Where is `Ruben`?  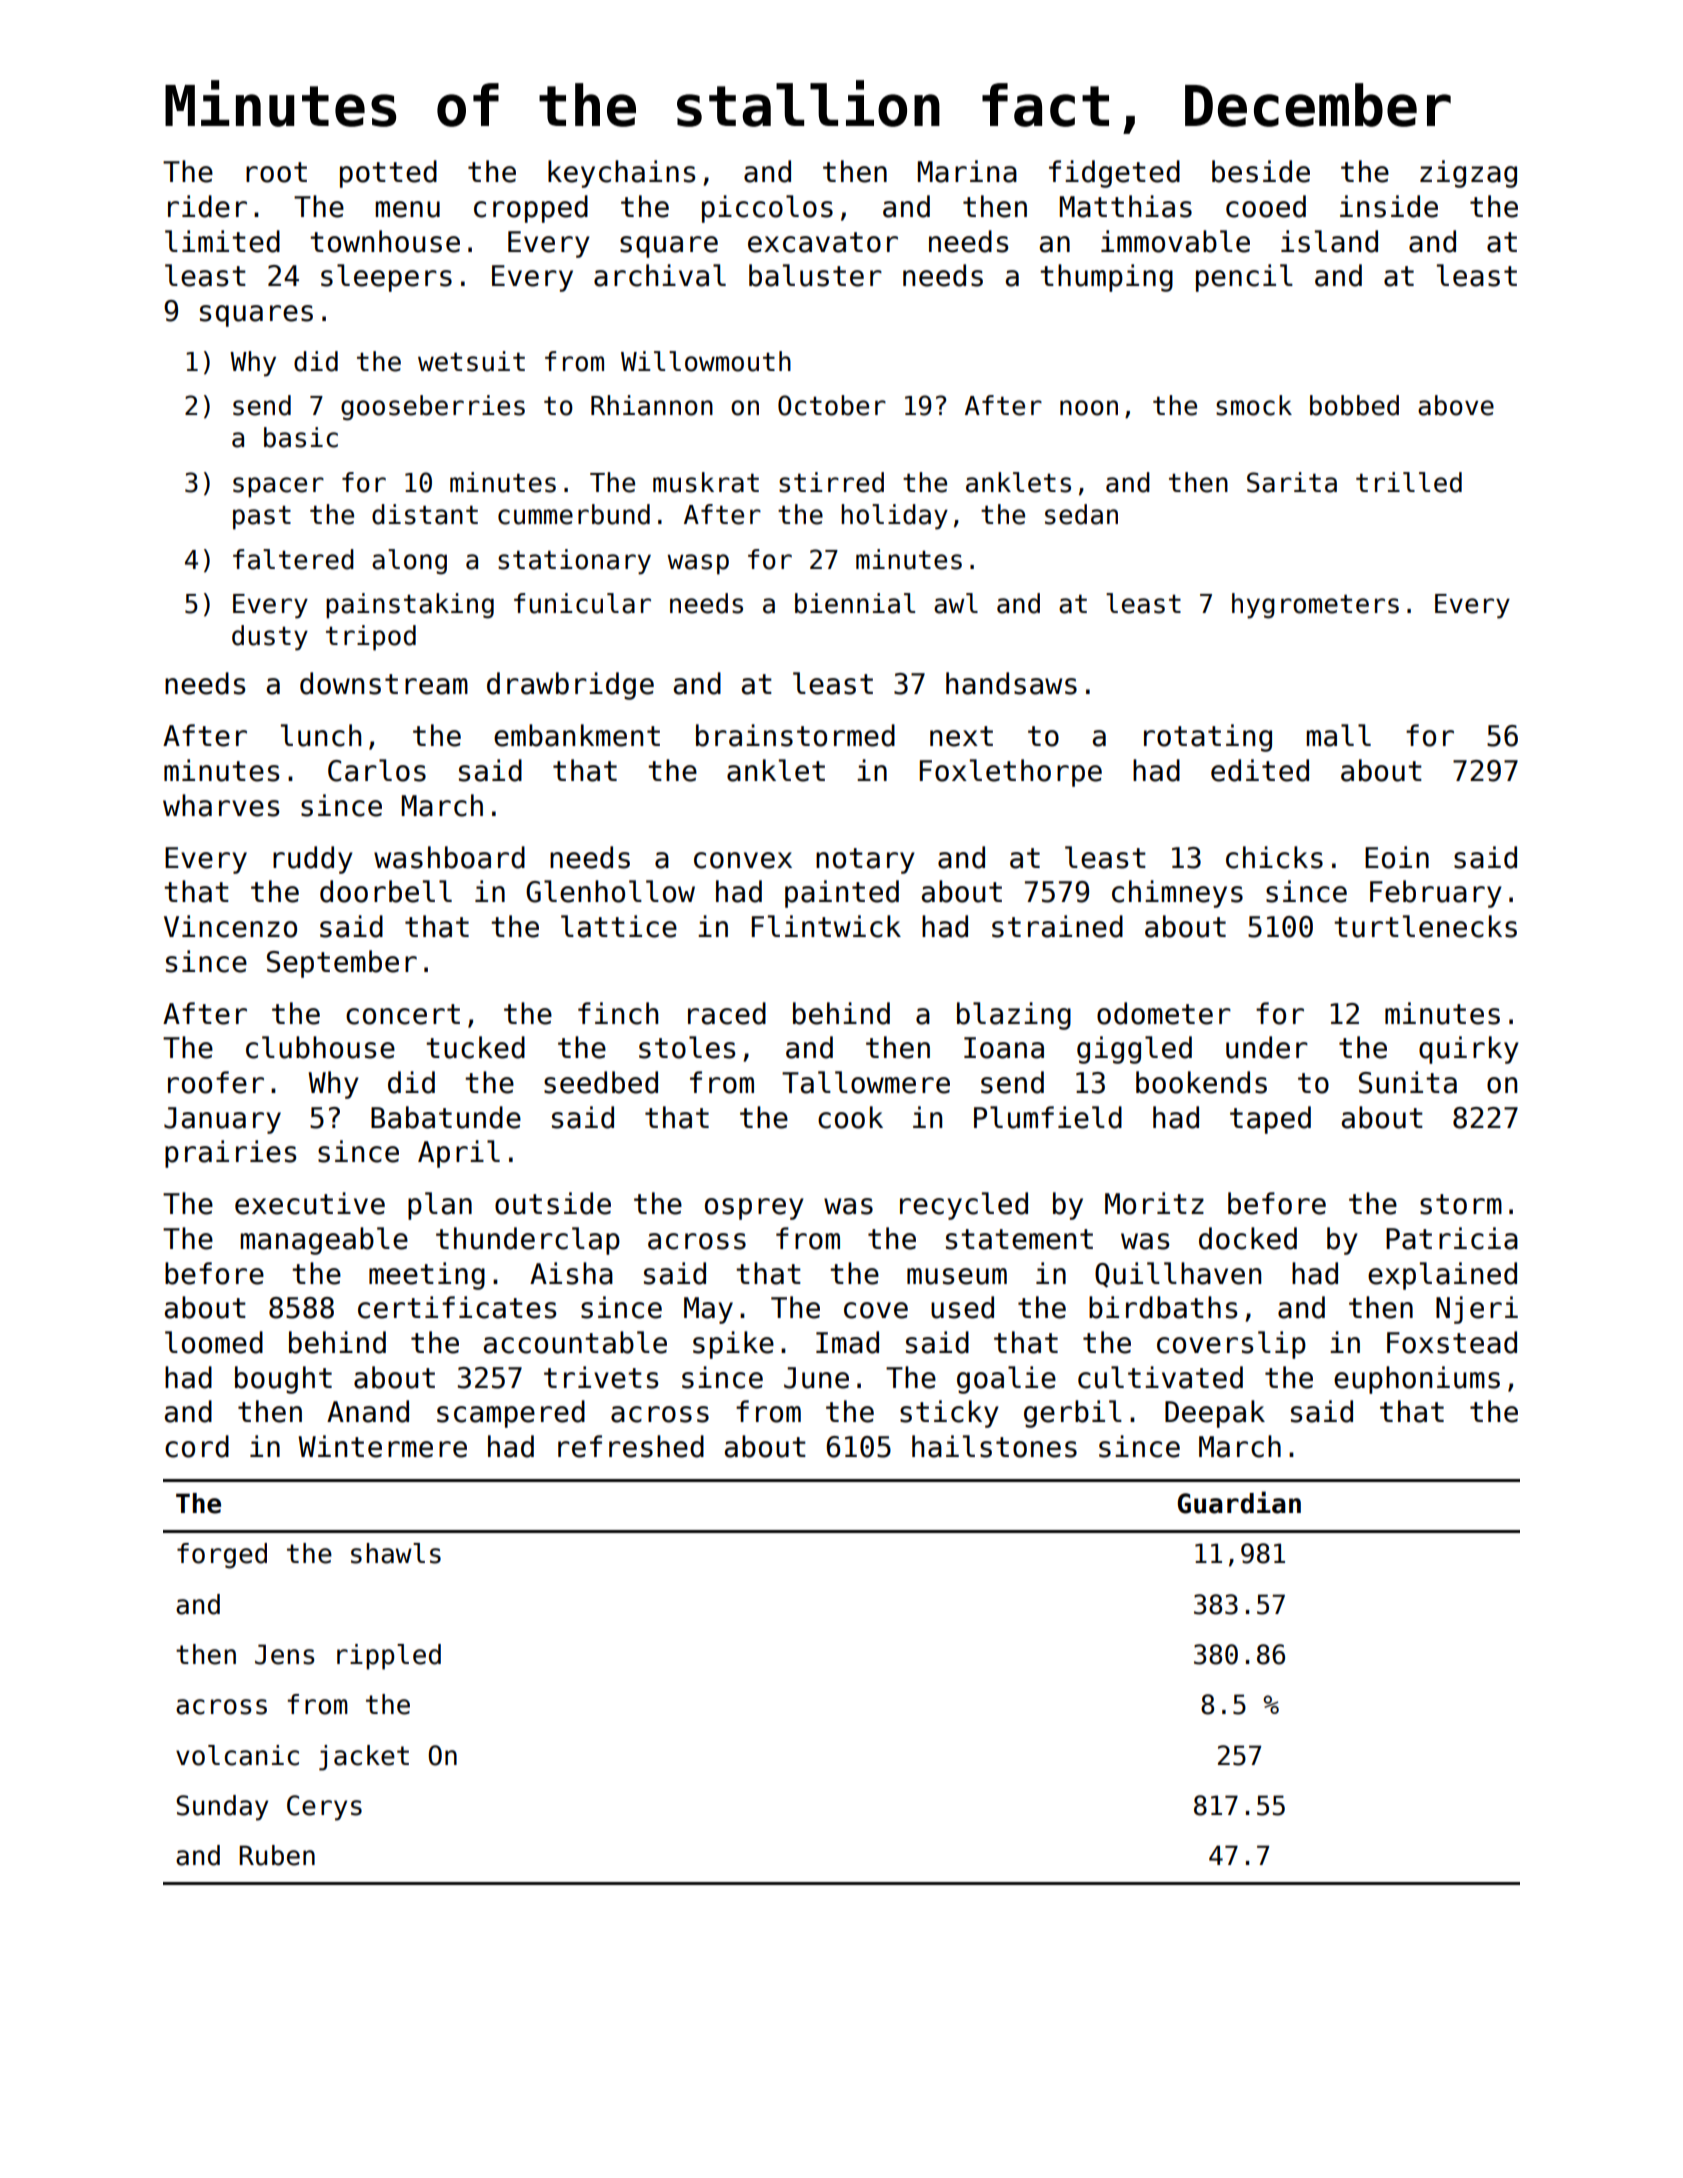 Ruben is located at coordinates (277, 1855).
